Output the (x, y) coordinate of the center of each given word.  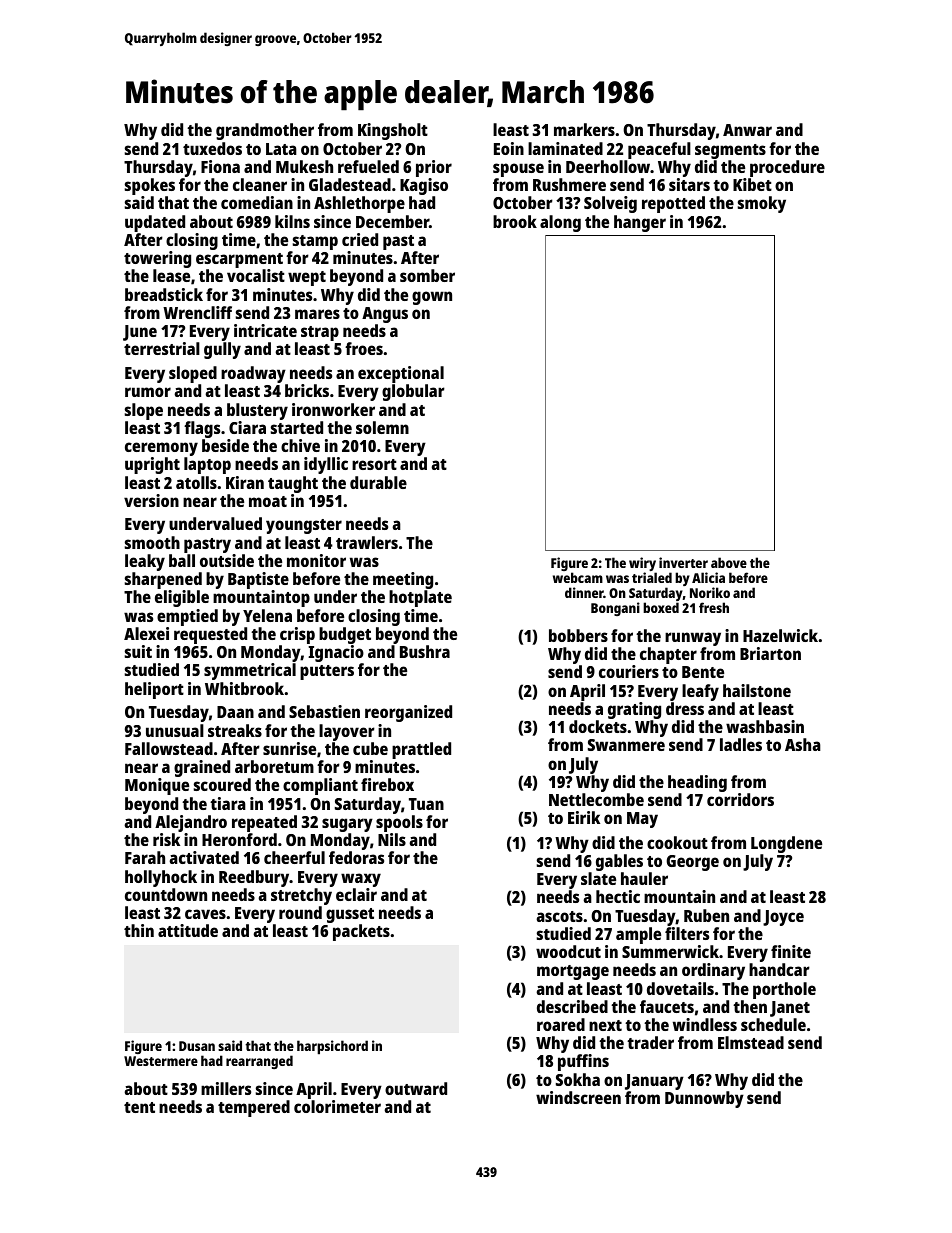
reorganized (408, 713)
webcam (578, 578)
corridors (740, 799)
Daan (235, 712)
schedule (773, 1024)
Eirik (584, 817)
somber (427, 275)
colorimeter (337, 1106)
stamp (315, 242)
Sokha (578, 1079)
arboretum (274, 766)
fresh (714, 607)
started (297, 427)
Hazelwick (780, 635)
